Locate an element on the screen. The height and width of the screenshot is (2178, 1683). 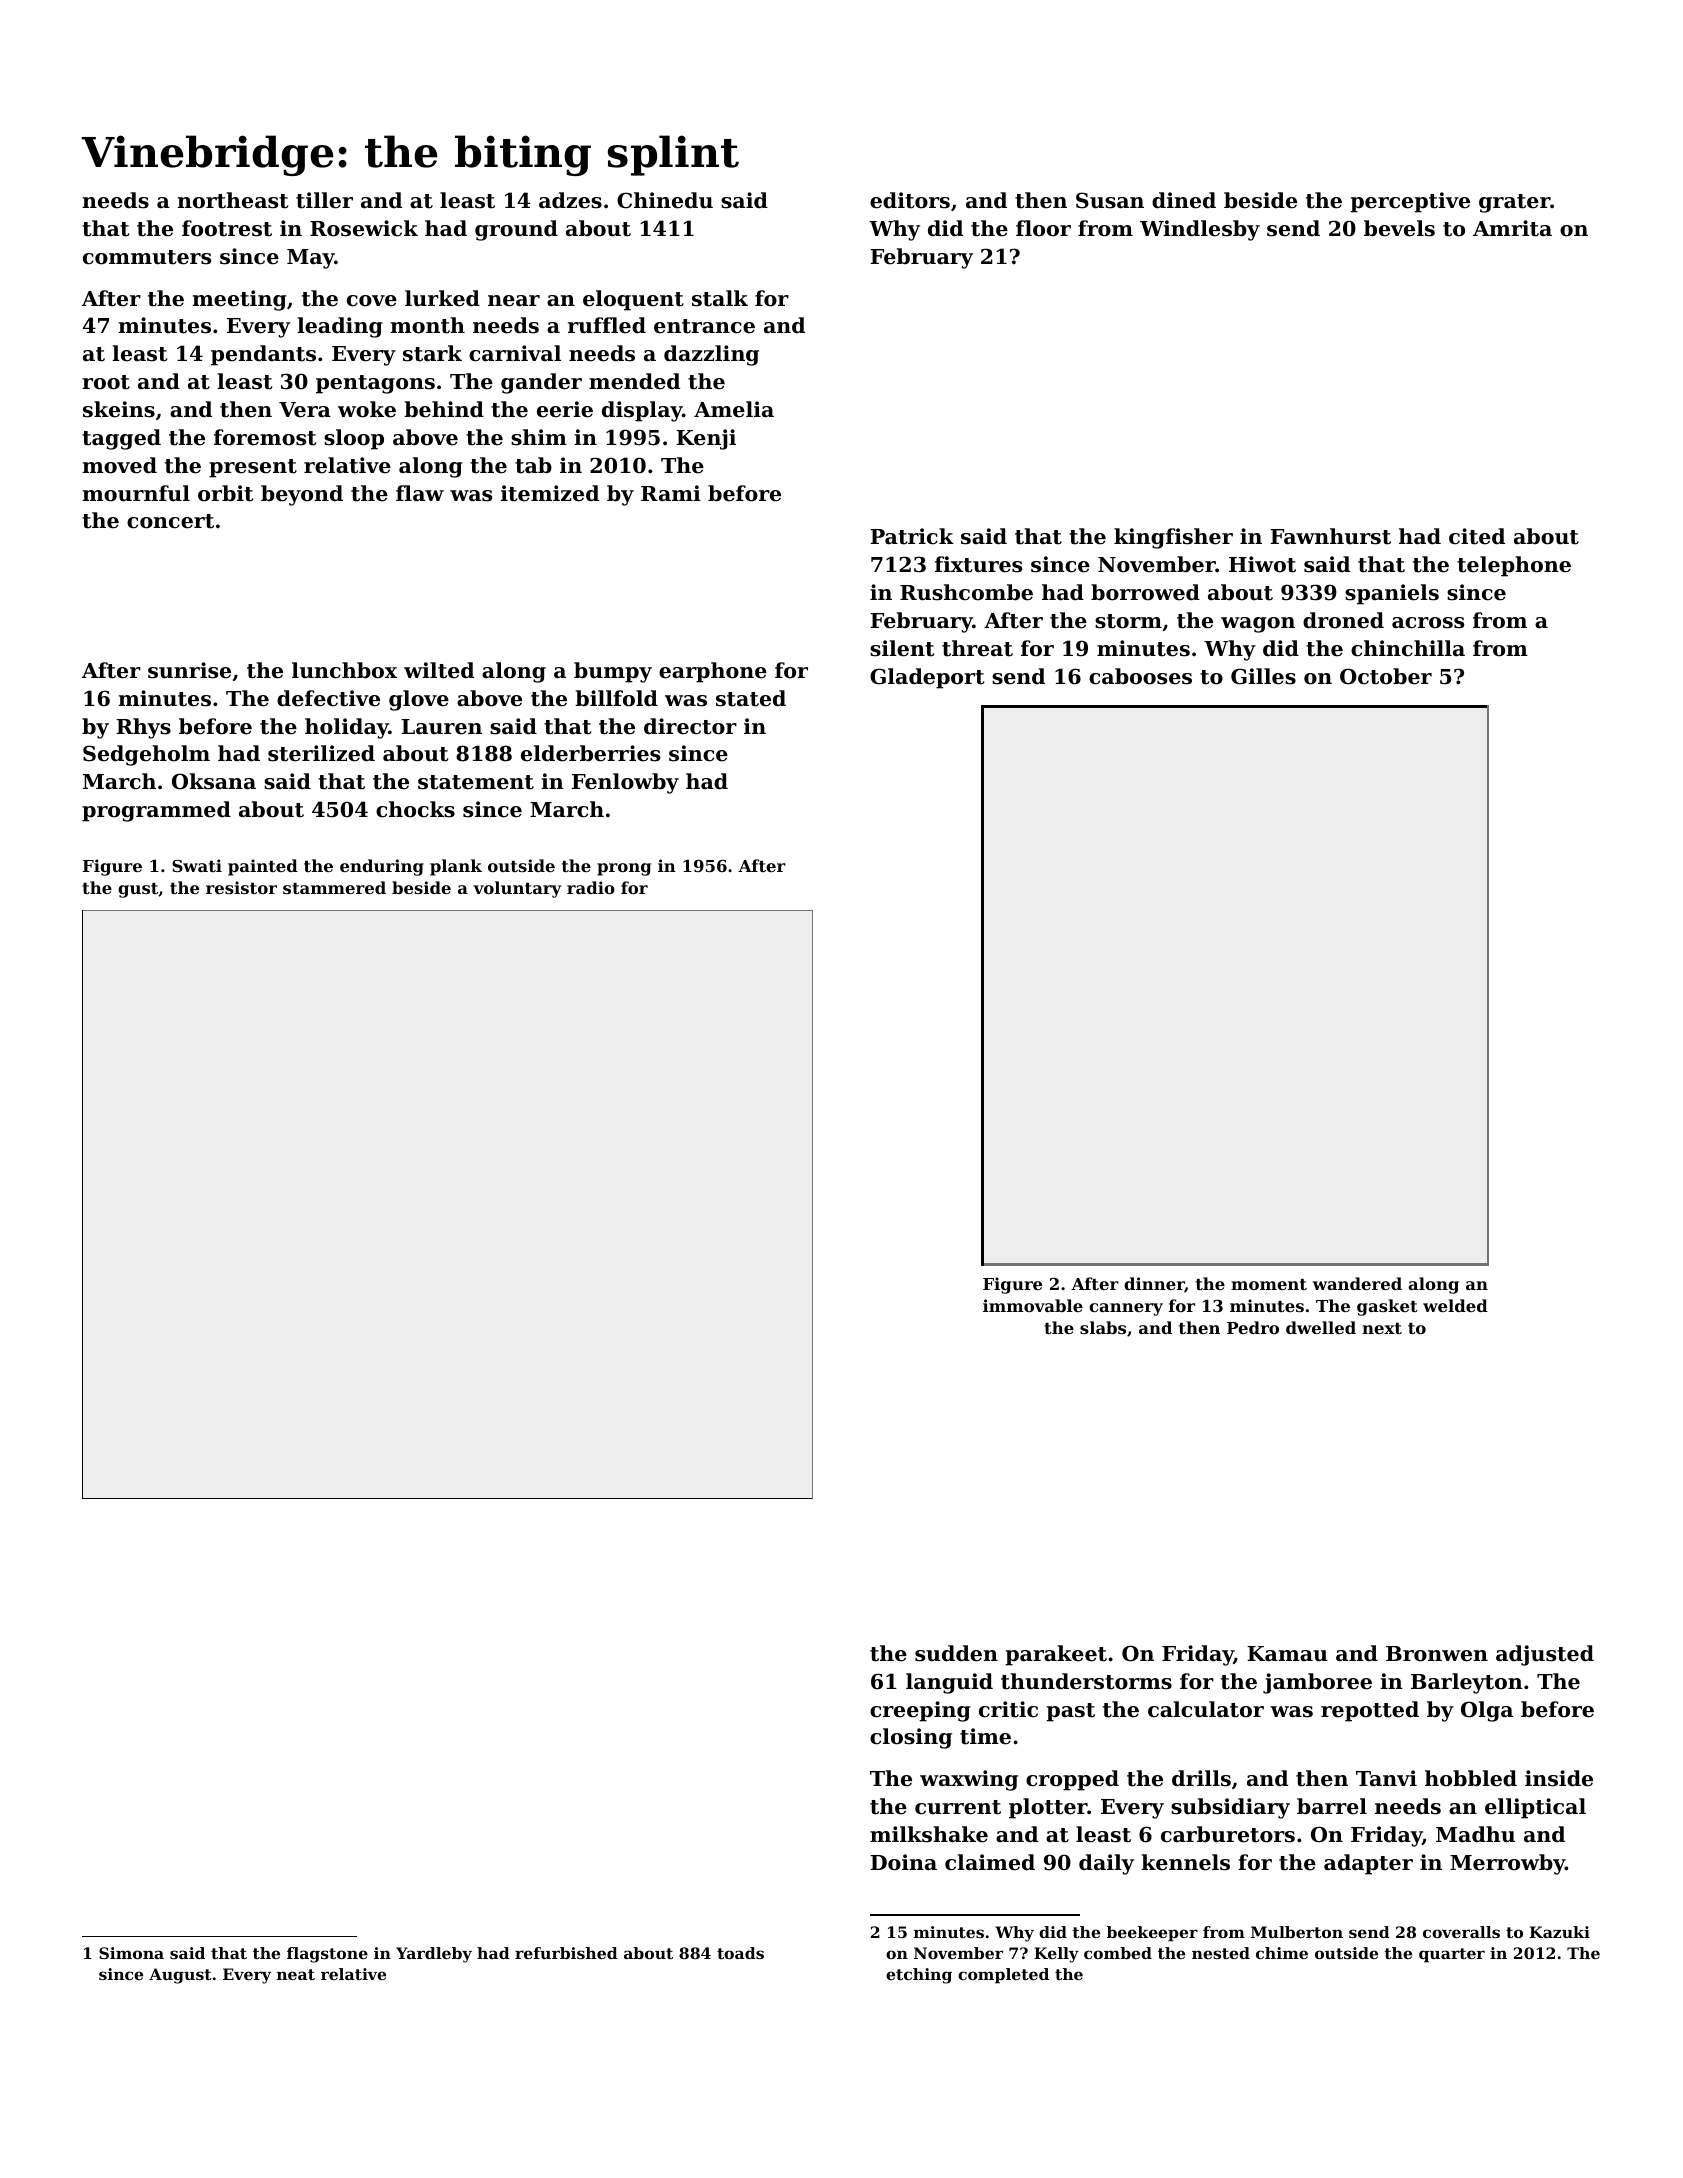
statement is located at coordinates (476, 782).
